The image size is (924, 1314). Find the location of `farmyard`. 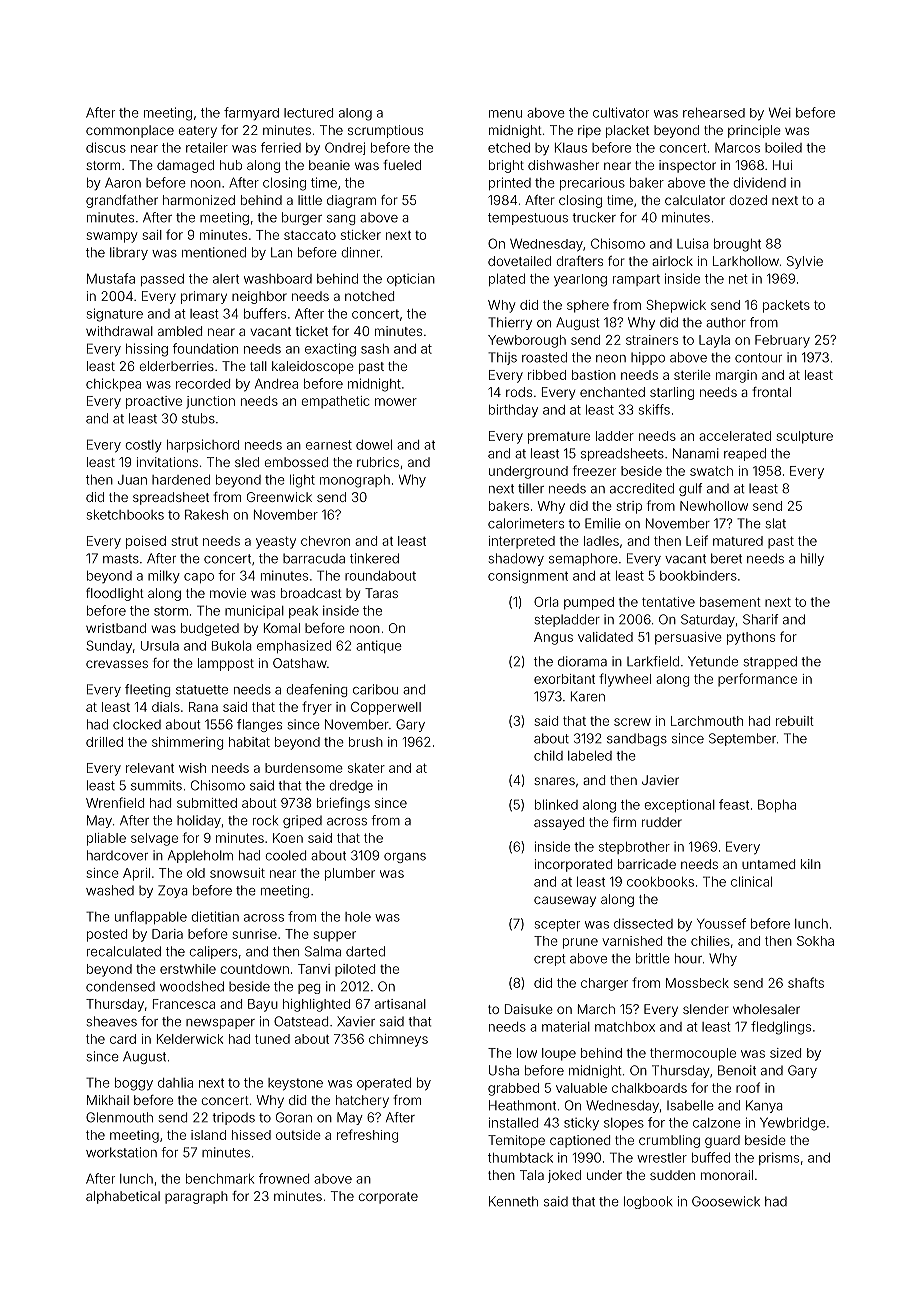

farmyard is located at coordinates (251, 114).
